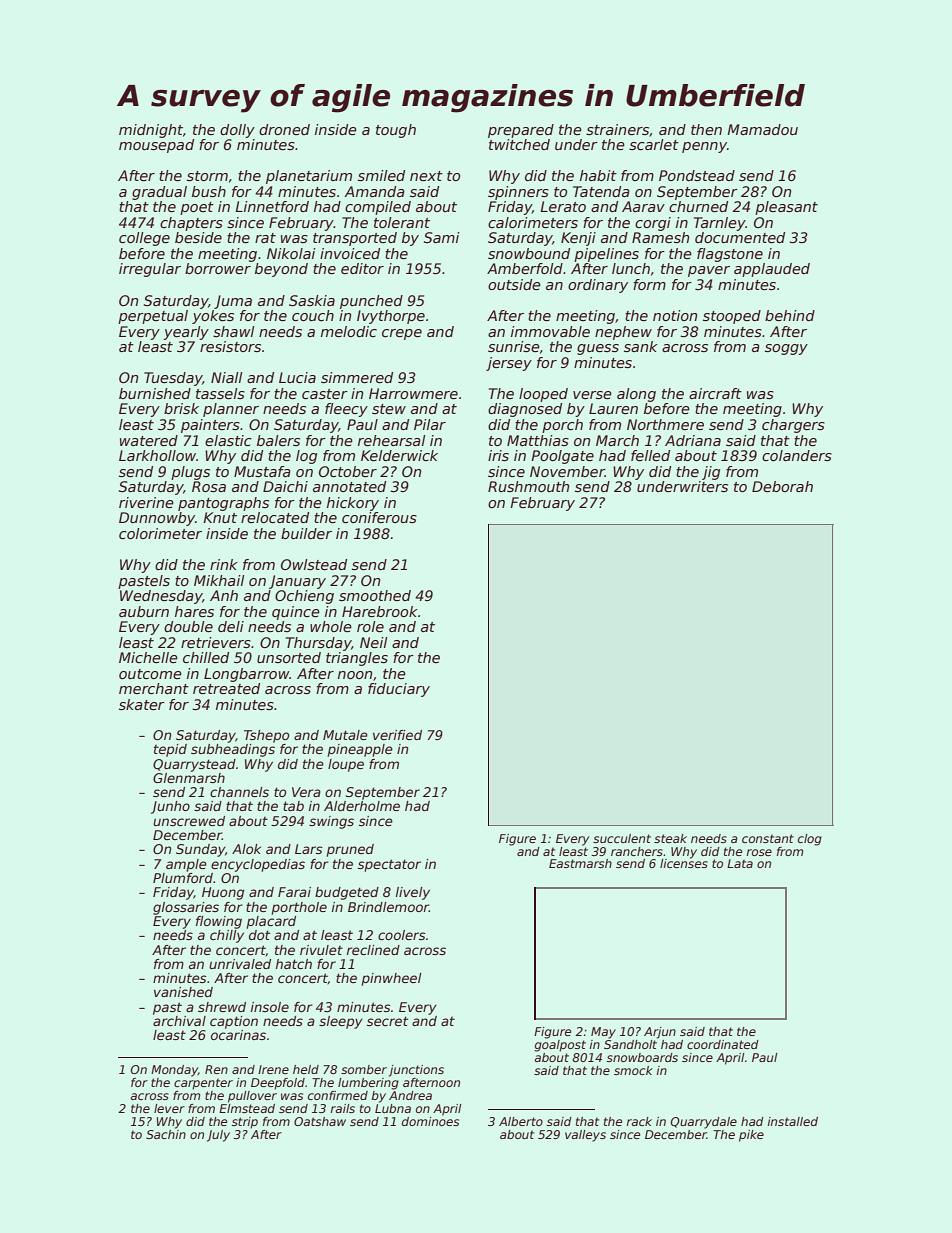  What do you see at coordinates (670, 838) in the screenshot?
I see `steak` at bounding box center [670, 838].
